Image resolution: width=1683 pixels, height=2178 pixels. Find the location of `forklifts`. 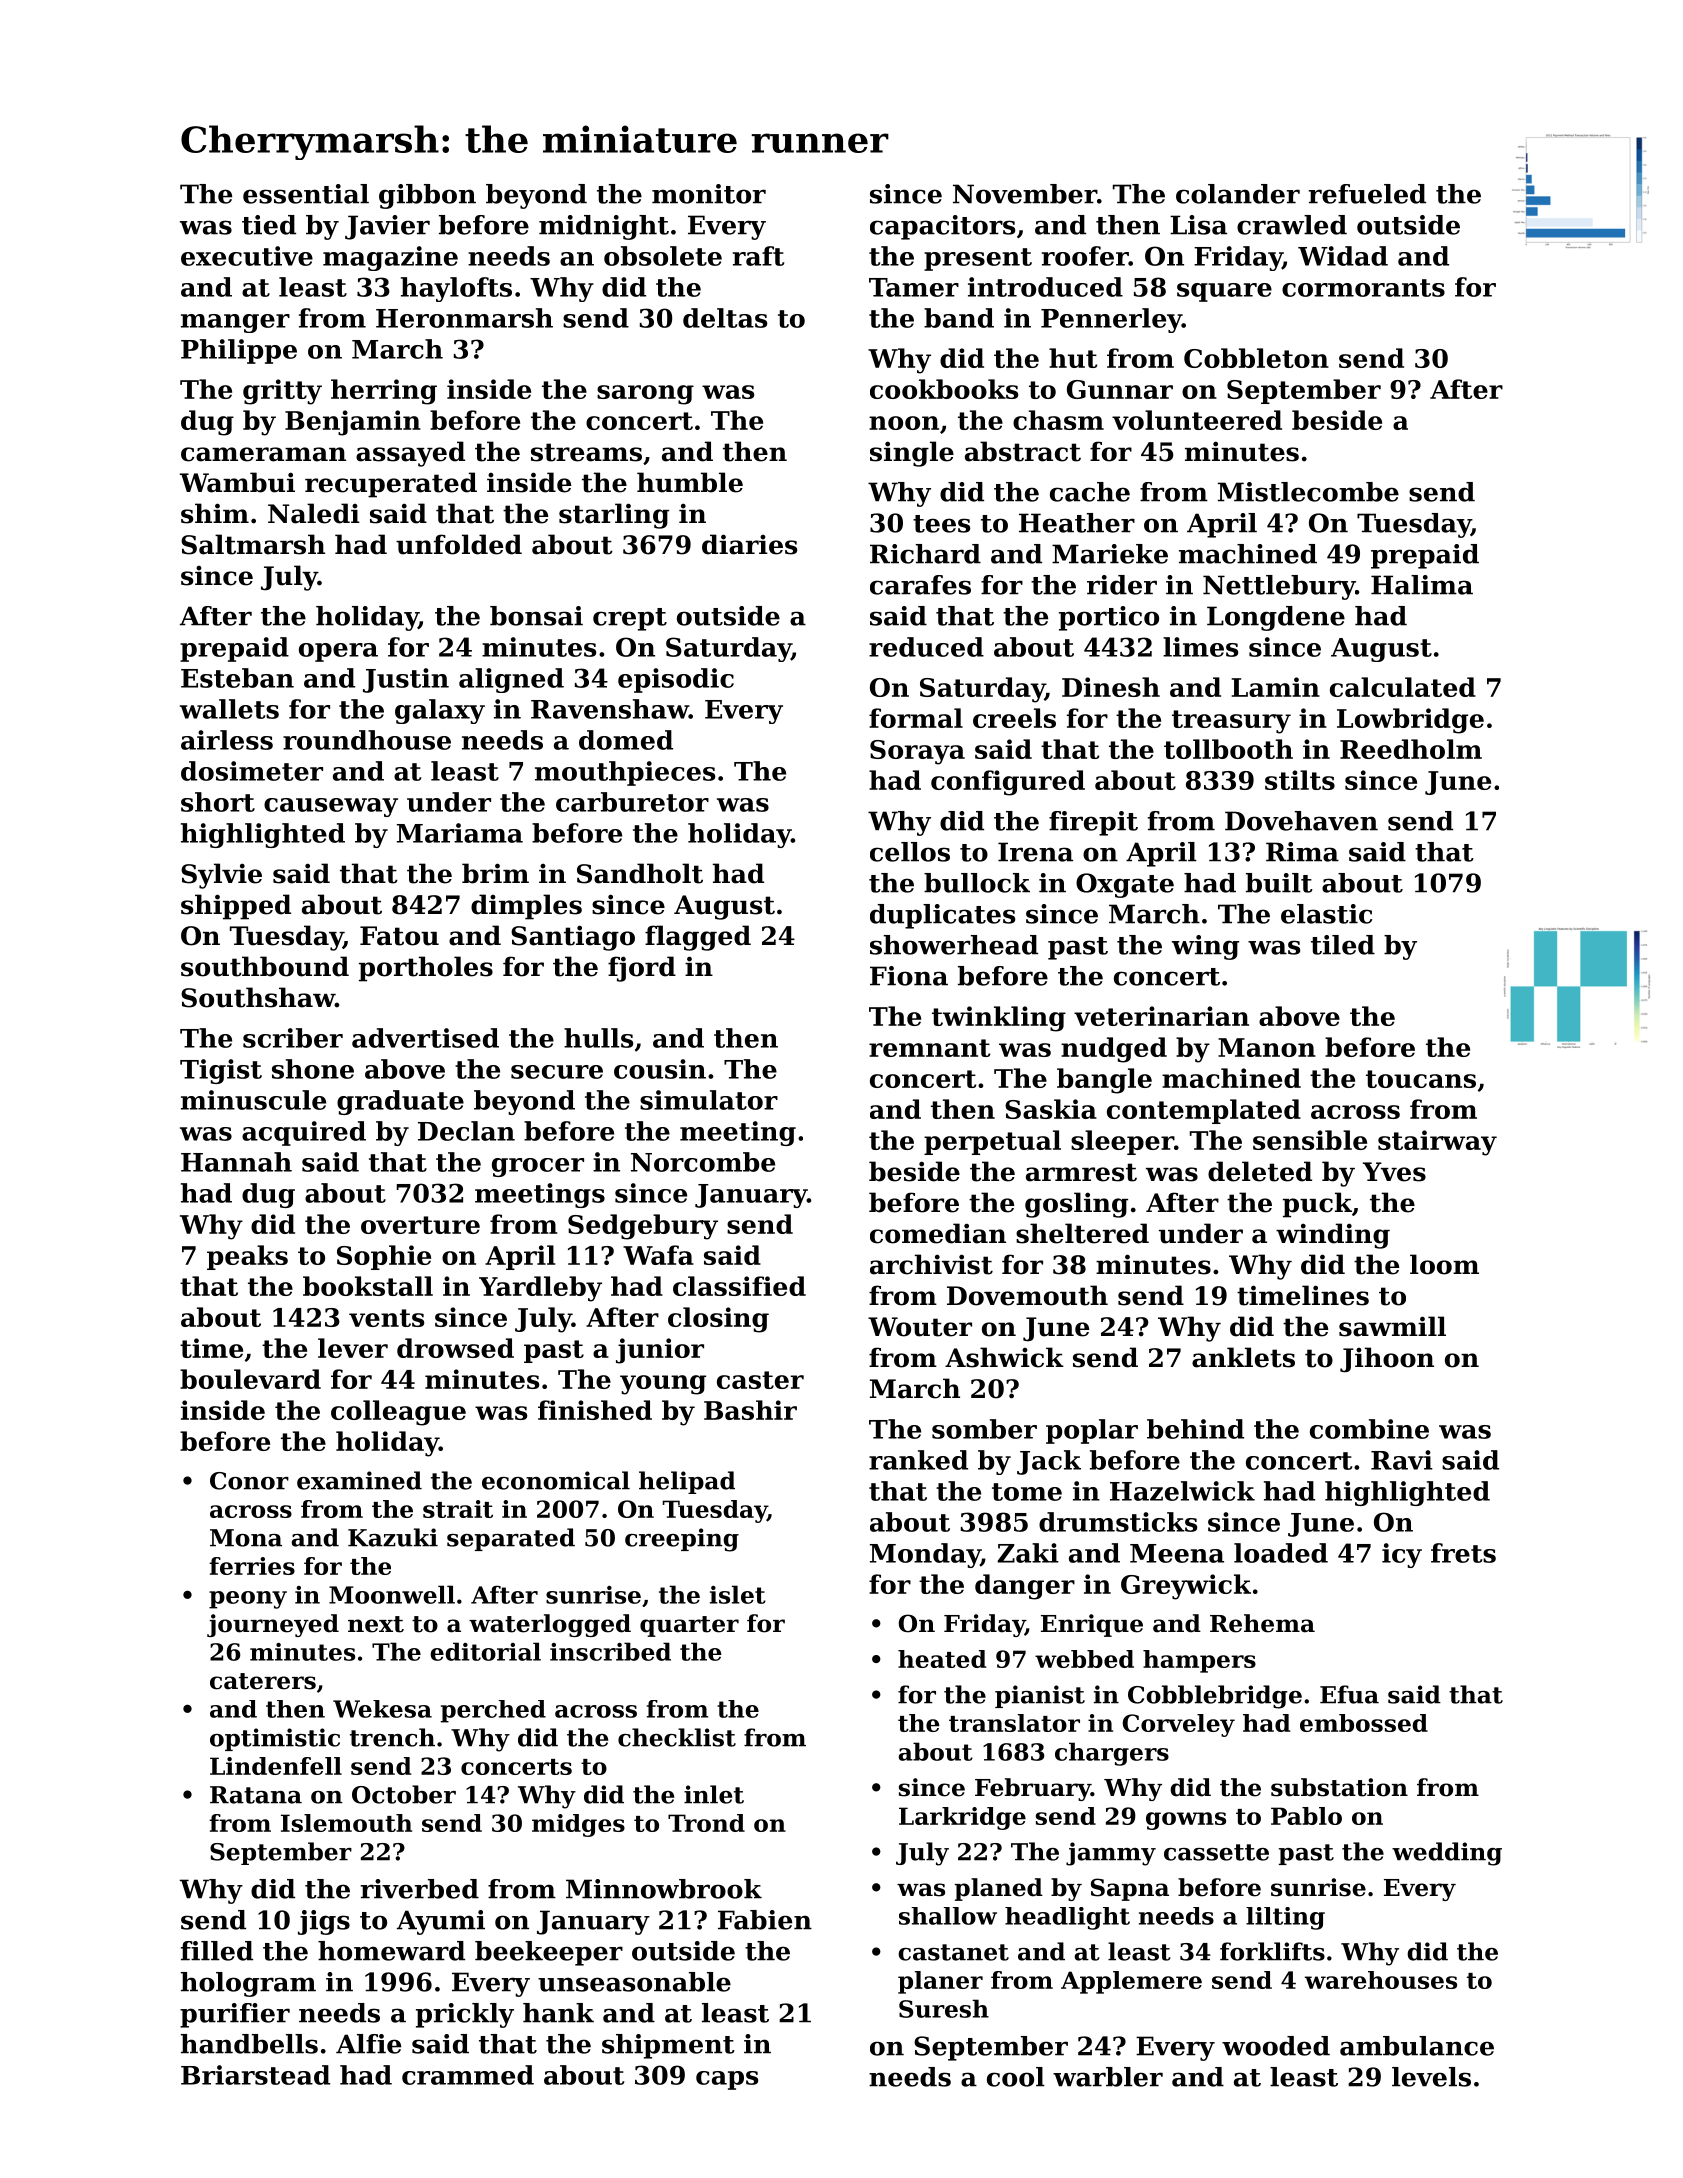

forklifts is located at coordinates (1272, 1951).
